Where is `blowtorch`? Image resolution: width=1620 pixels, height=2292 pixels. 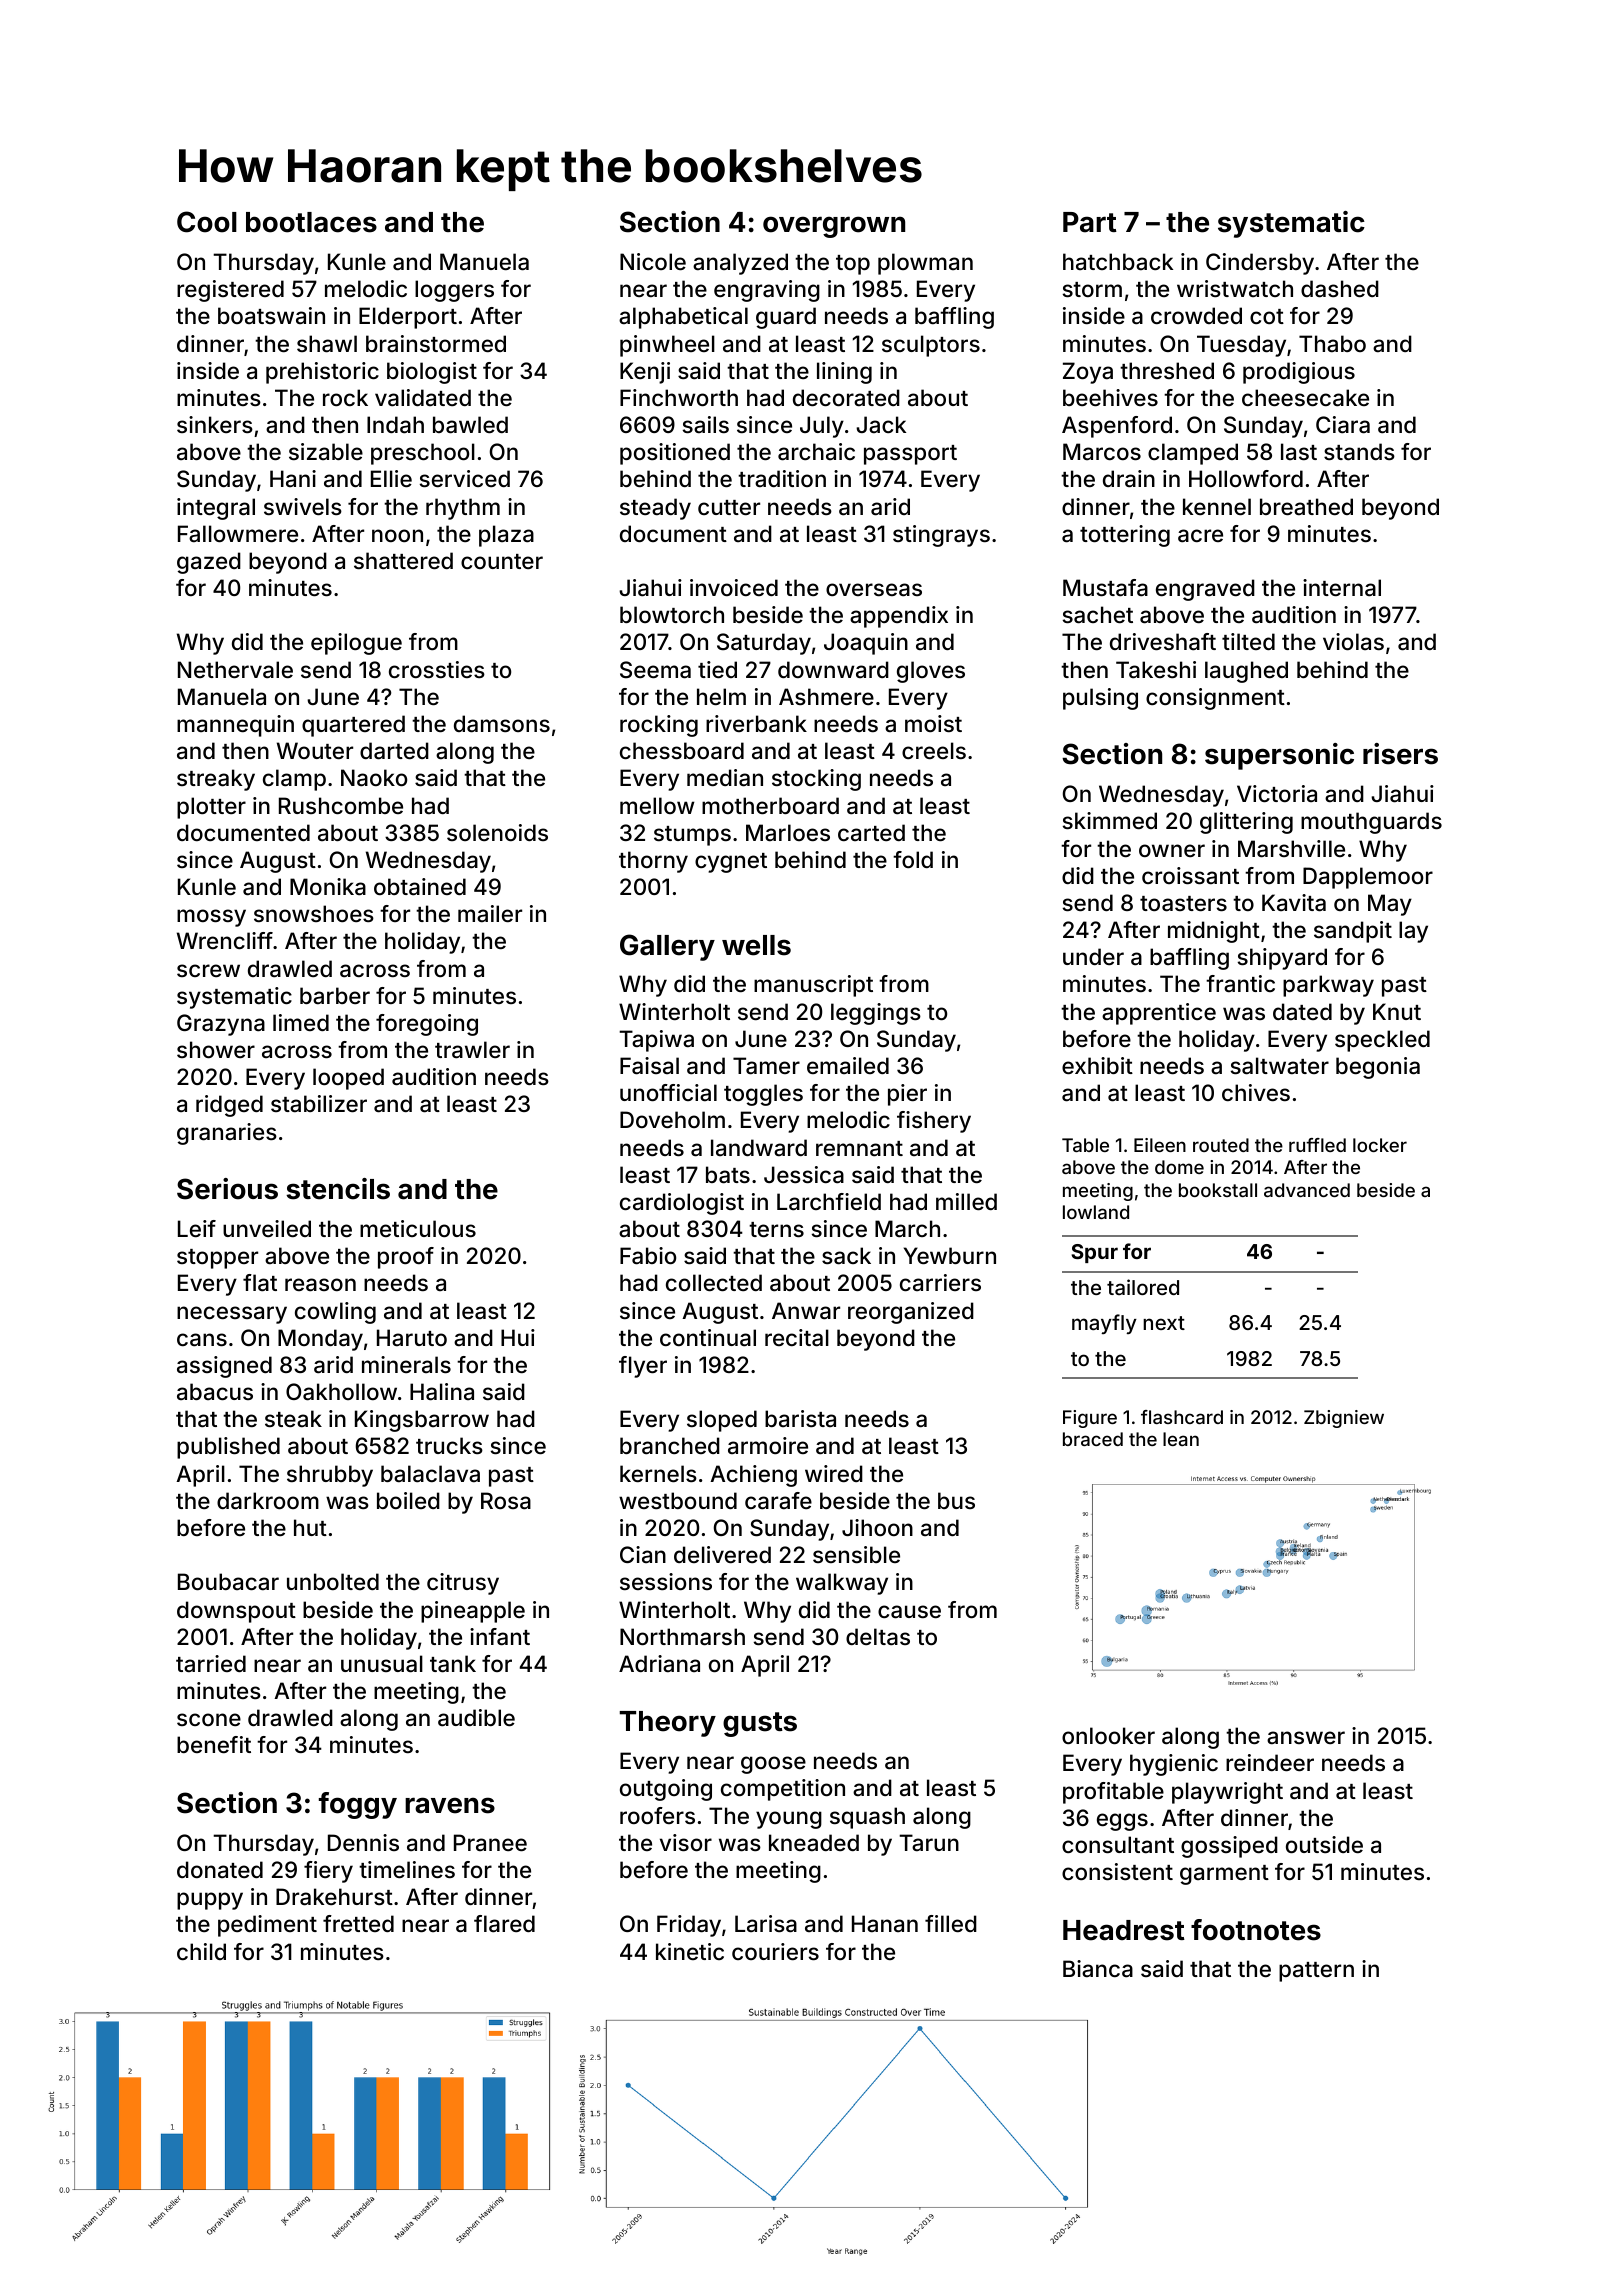 blowtorch is located at coordinates (672, 614).
